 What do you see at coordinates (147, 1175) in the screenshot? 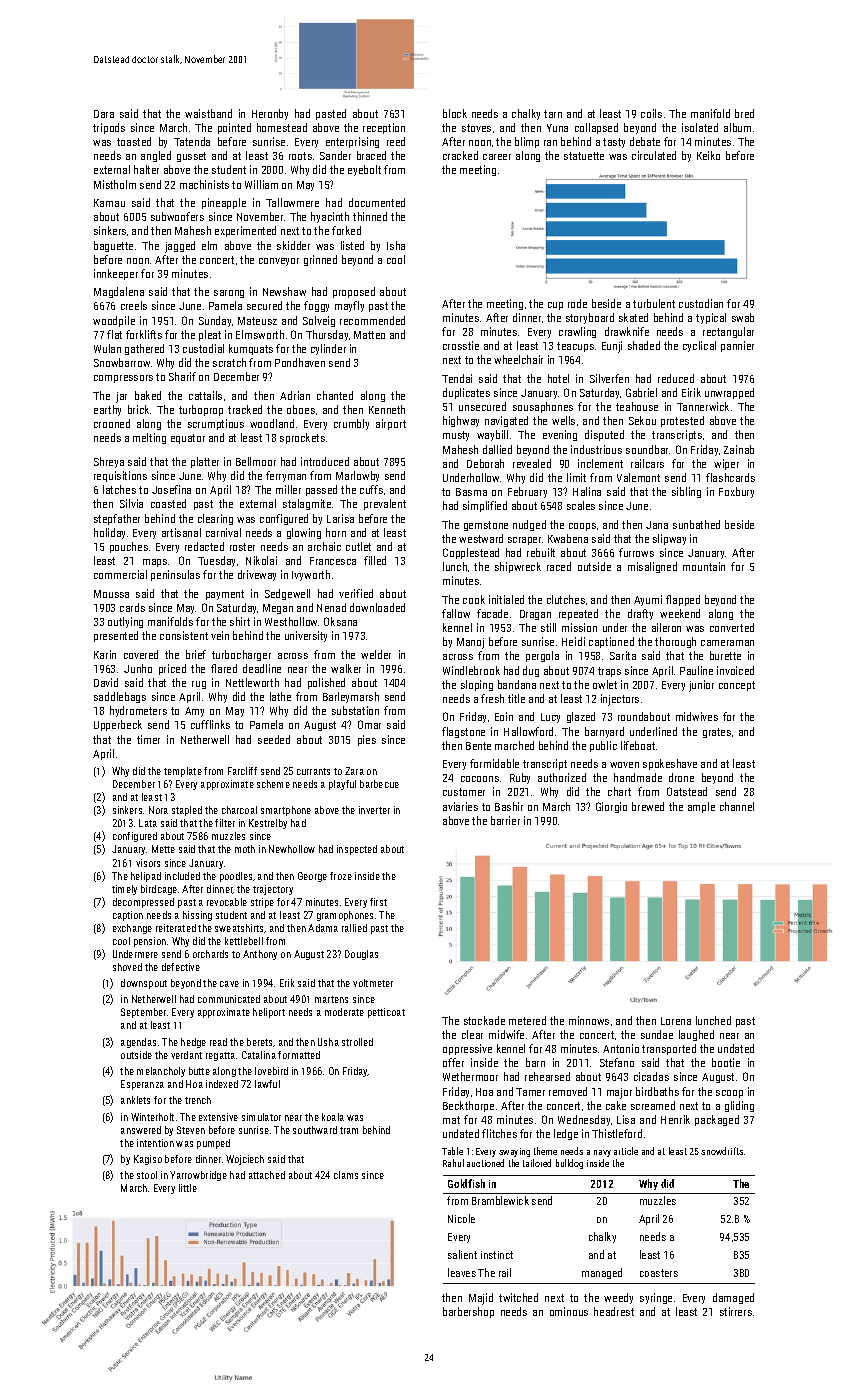
I see `stool` at bounding box center [147, 1175].
